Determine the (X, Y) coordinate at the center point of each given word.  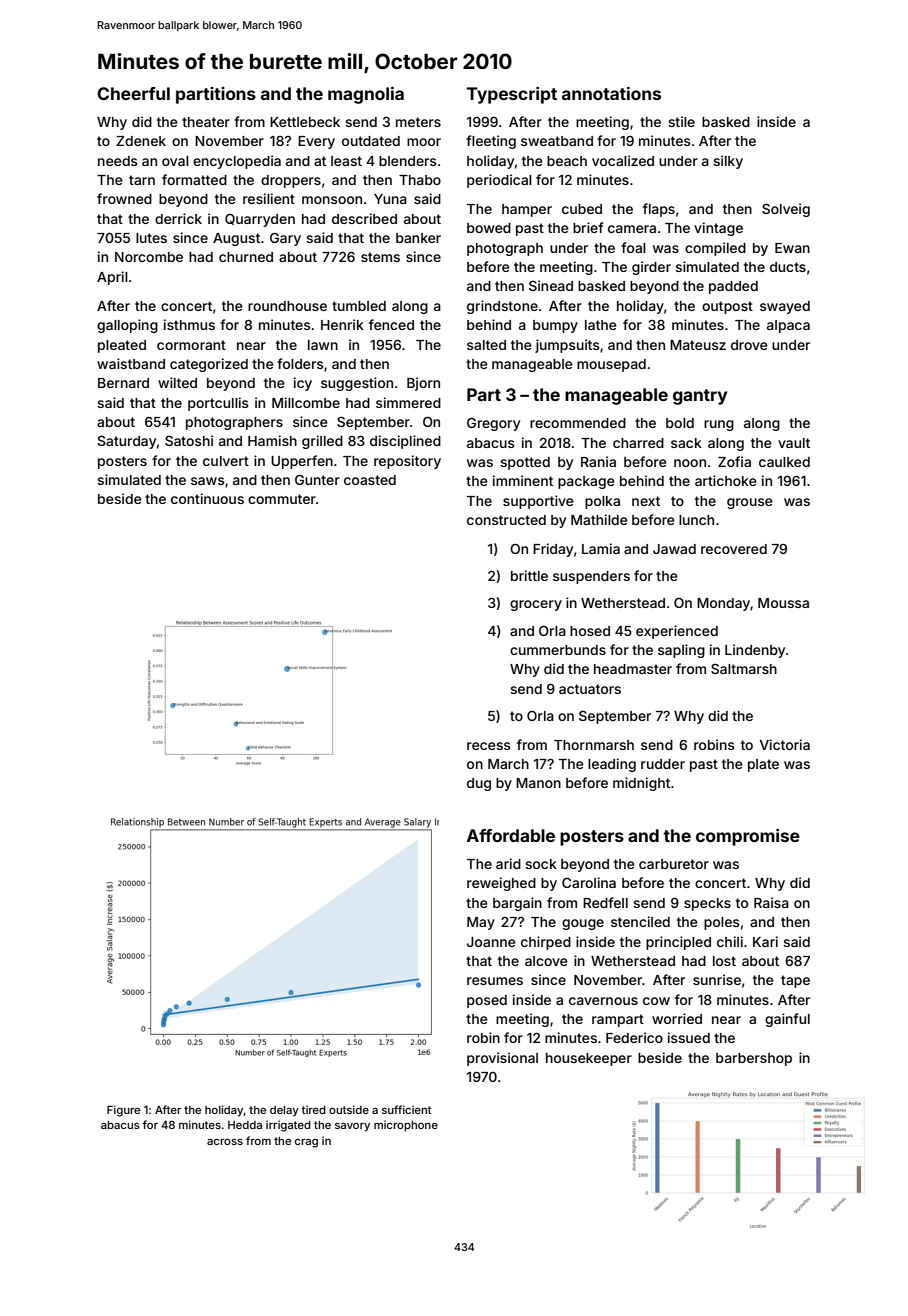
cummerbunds (558, 650)
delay (284, 1111)
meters (418, 122)
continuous (207, 498)
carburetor (674, 864)
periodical (499, 181)
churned (246, 257)
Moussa (783, 603)
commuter (282, 499)
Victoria (785, 744)
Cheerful (133, 93)
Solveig (786, 210)
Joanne (491, 942)
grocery (536, 605)
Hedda (245, 1125)
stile (681, 121)
